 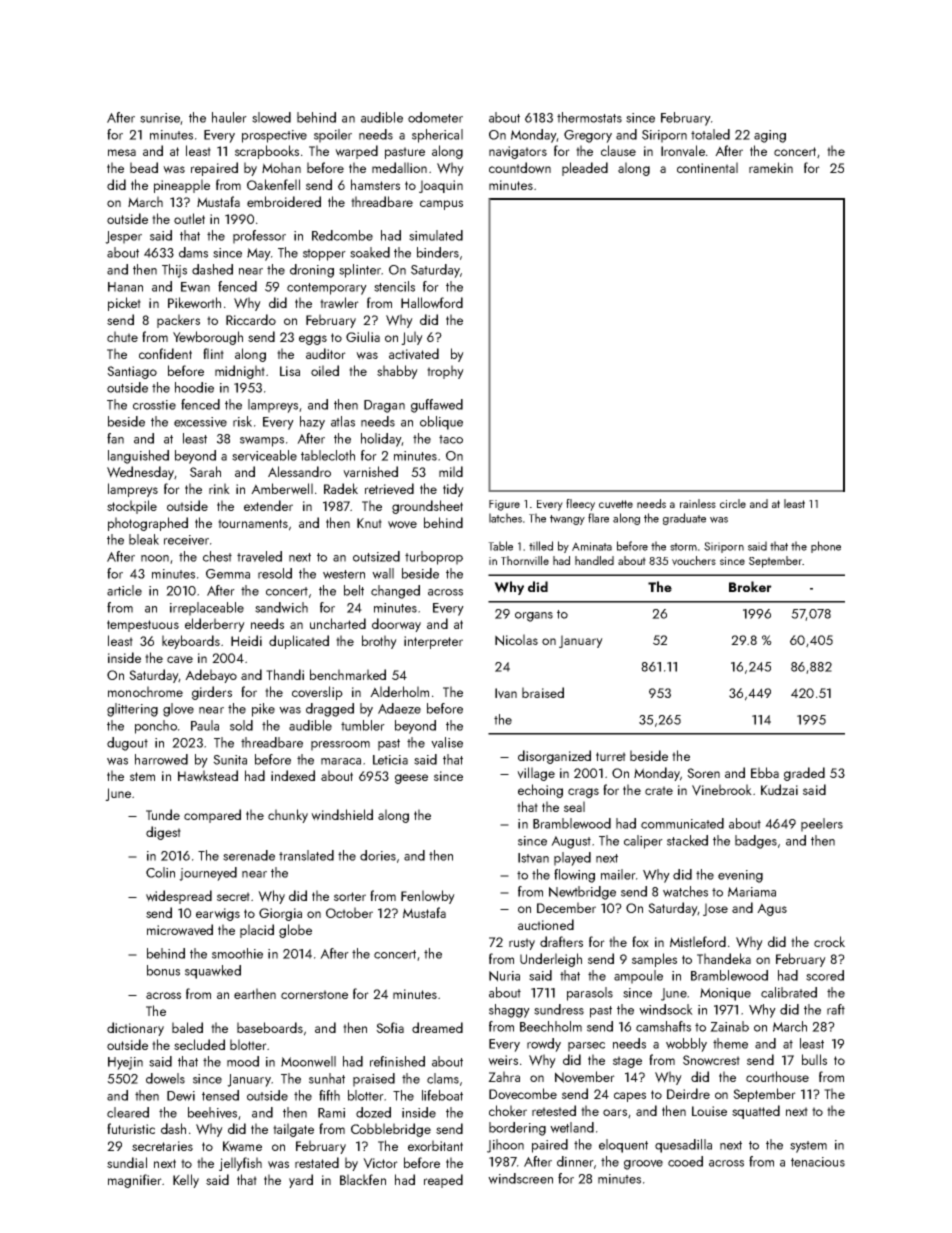 What do you see at coordinates (445, 372) in the screenshot?
I see `trophy` at bounding box center [445, 372].
